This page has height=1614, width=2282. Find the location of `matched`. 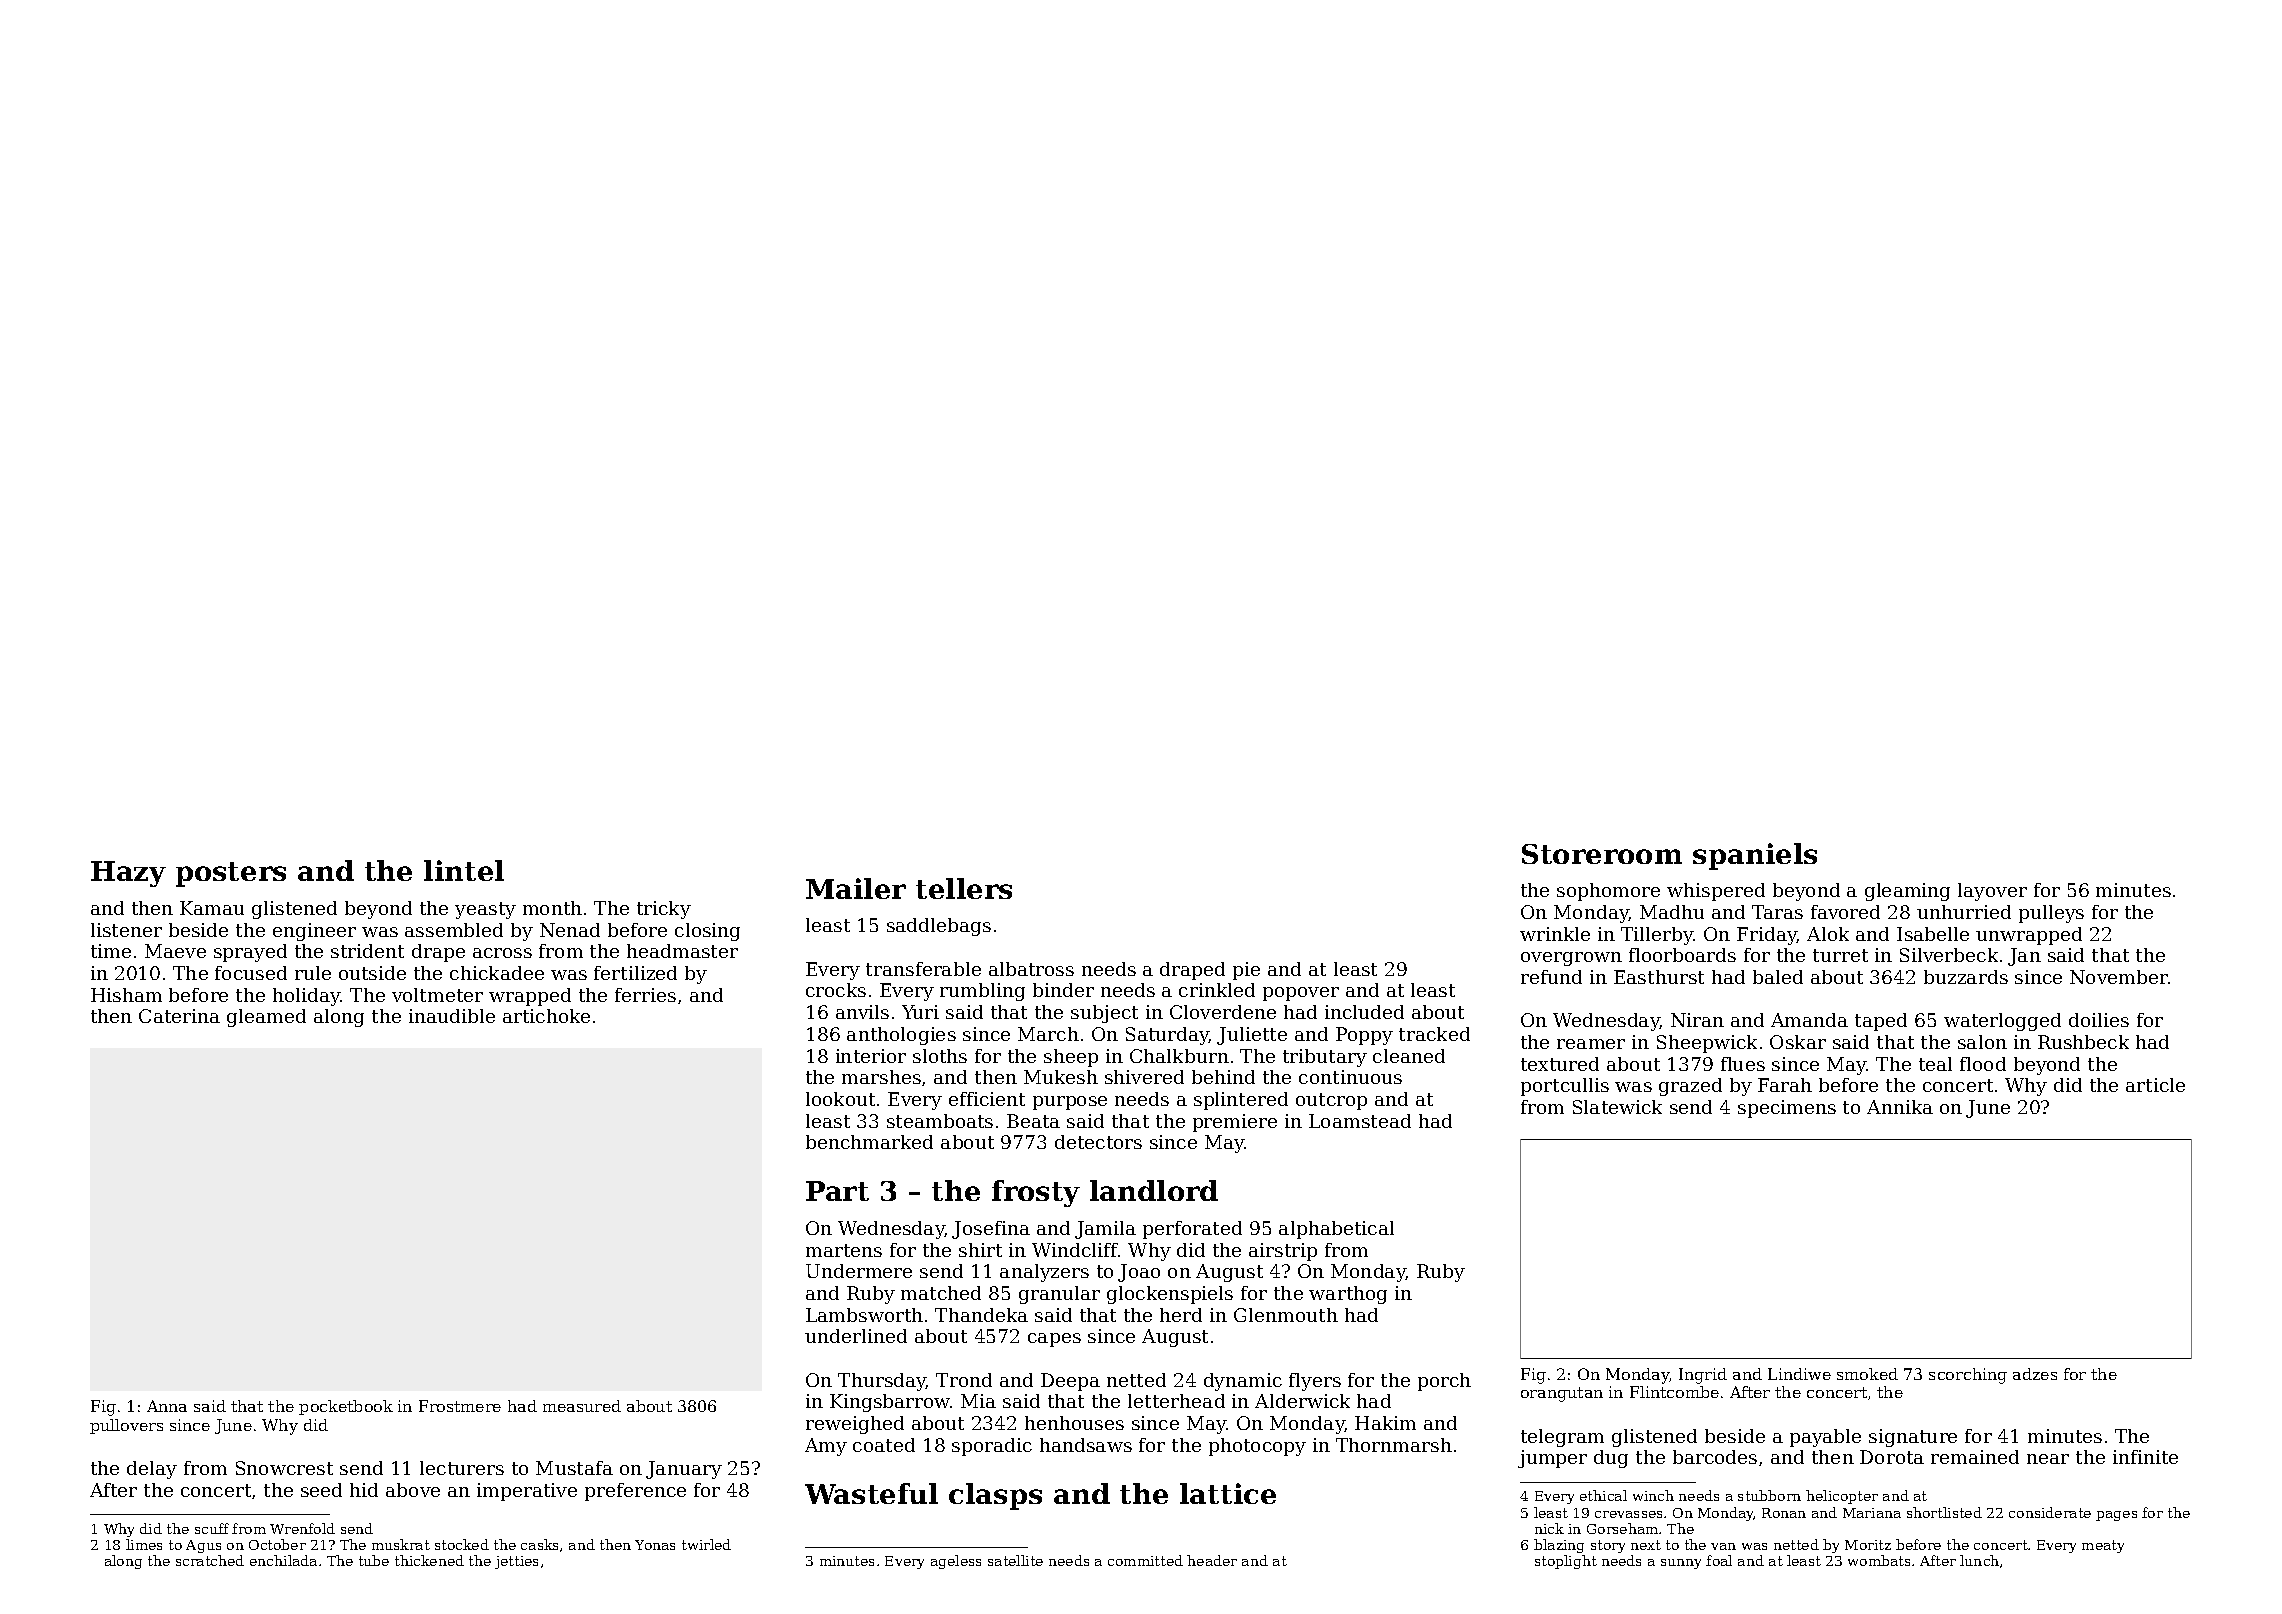

matched is located at coordinates (941, 1293).
